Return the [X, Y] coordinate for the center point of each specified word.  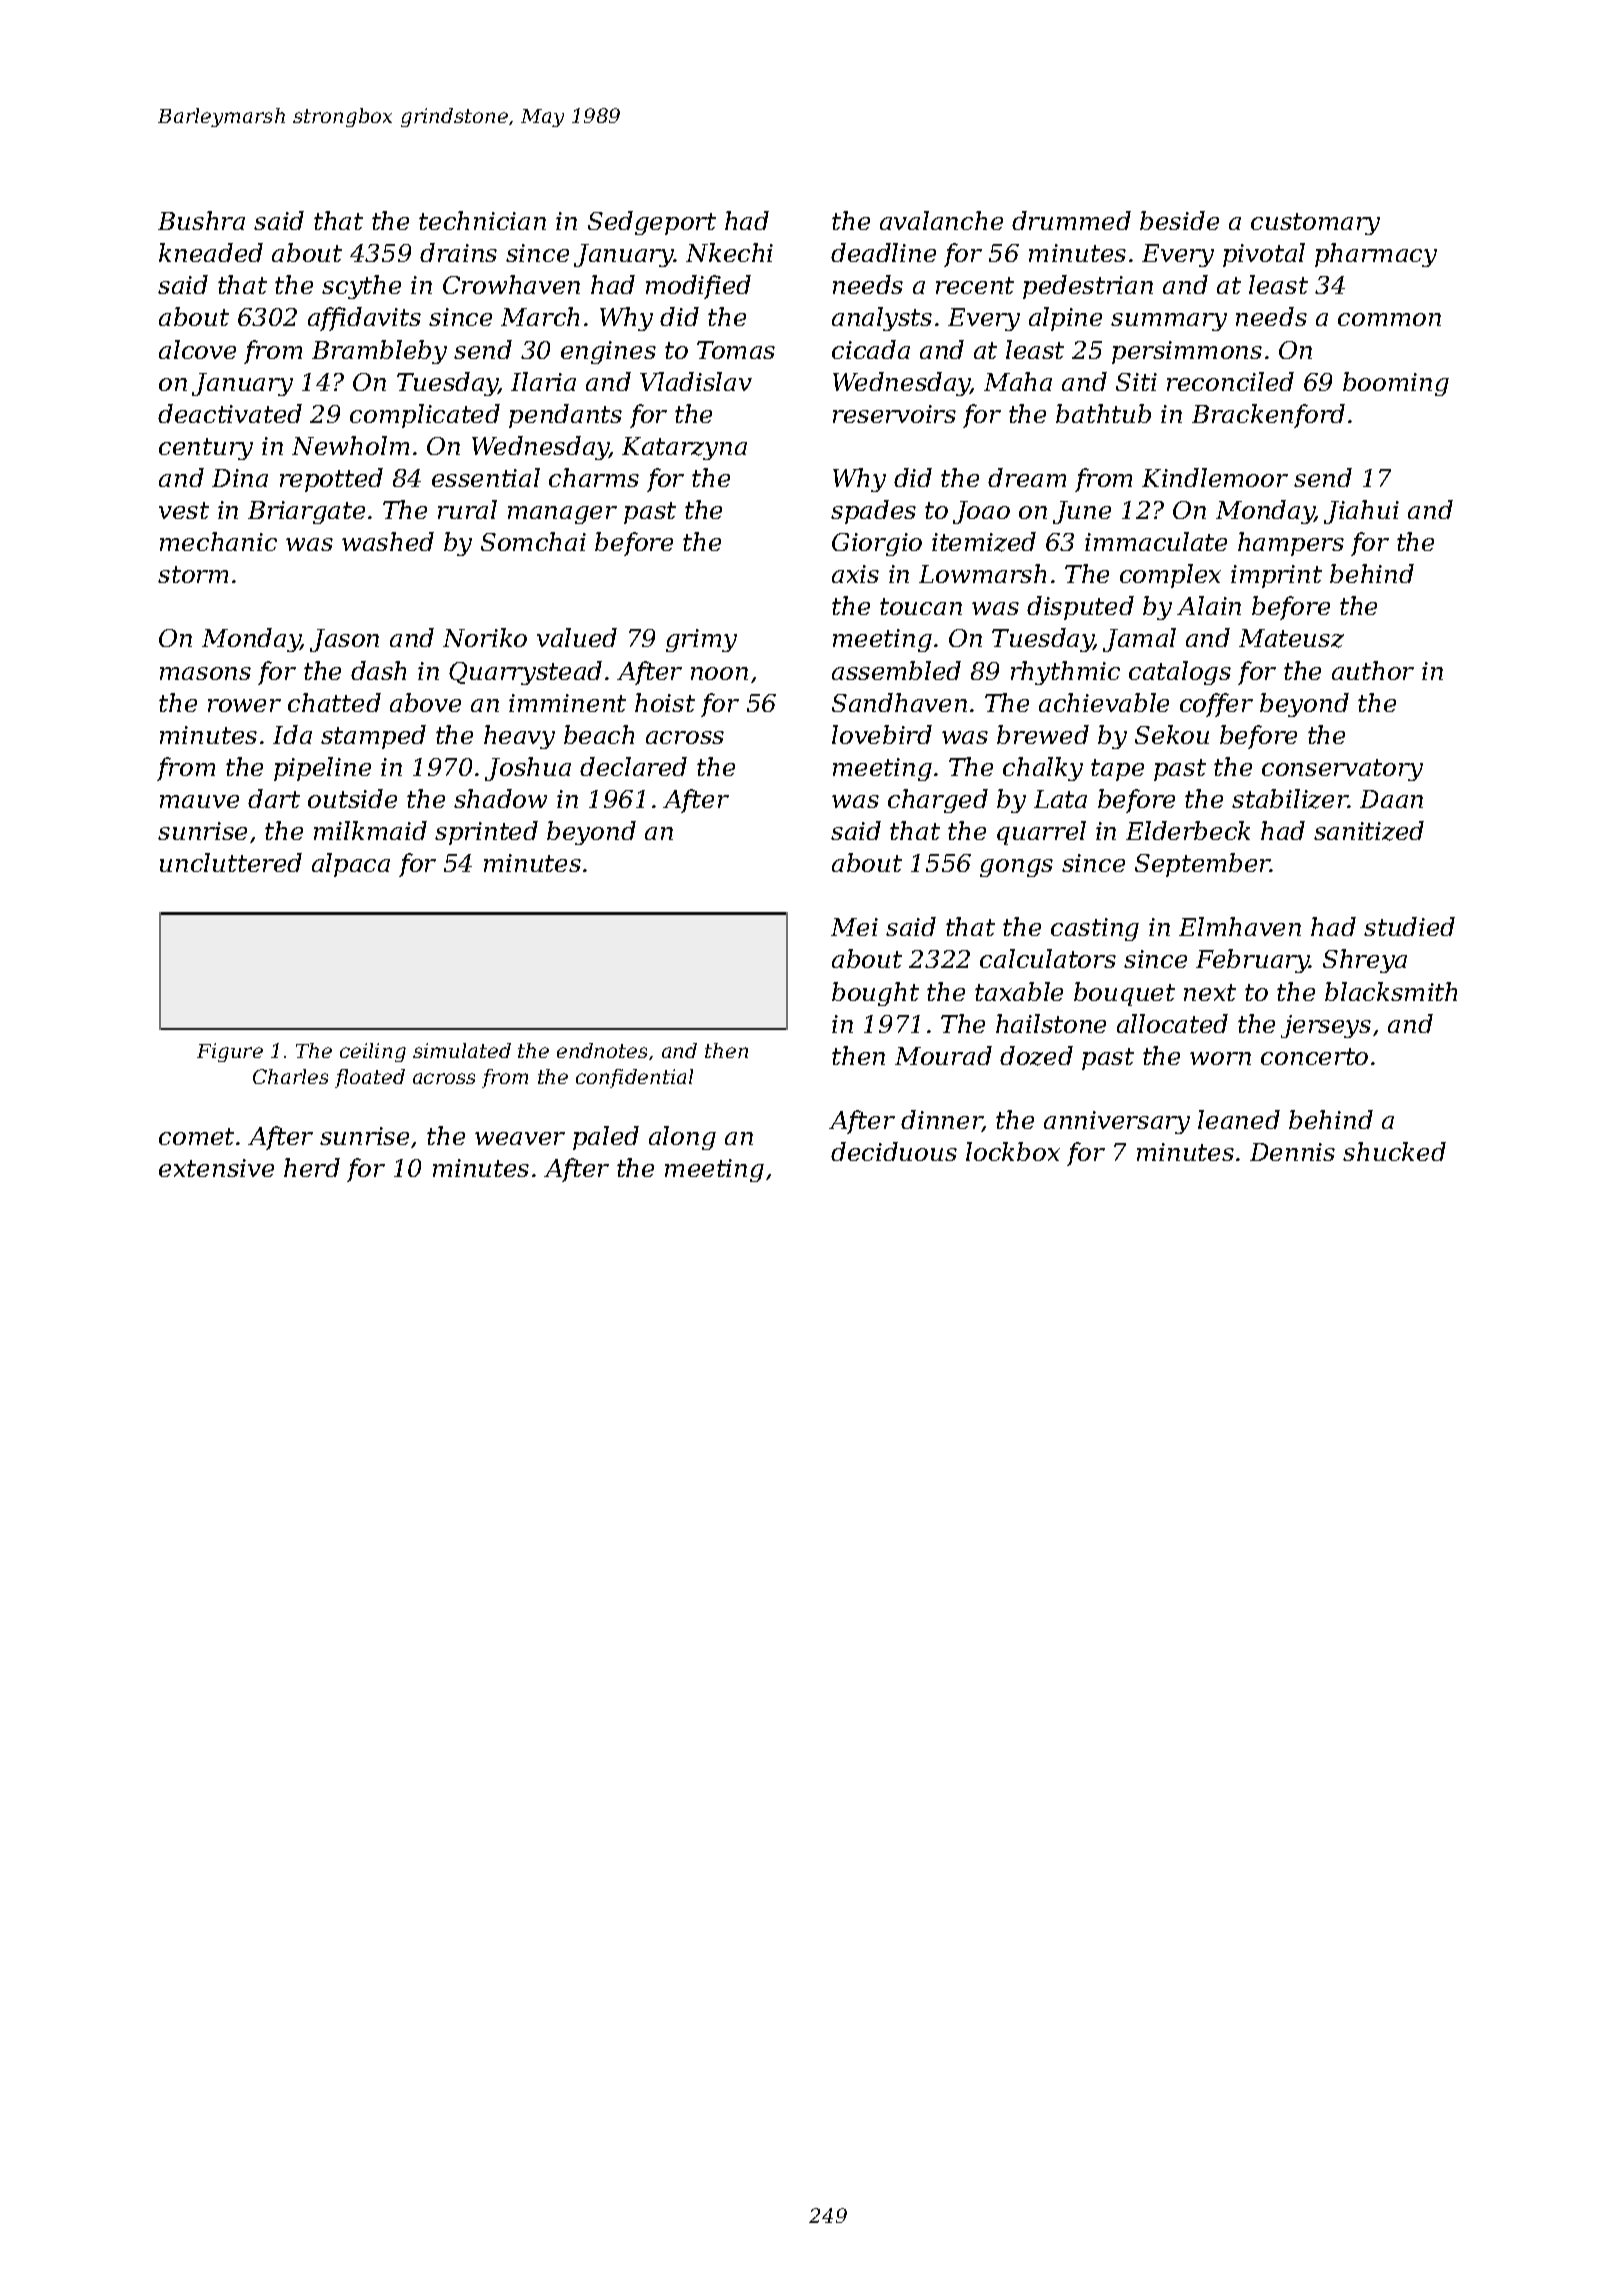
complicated [425, 416]
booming [1396, 384]
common [1389, 319]
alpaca [351, 865]
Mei [854, 927]
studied [1409, 926]
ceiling [373, 1052]
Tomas [736, 350]
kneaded [211, 252]
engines [608, 352]
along [682, 1138]
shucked [1394, 1151]
